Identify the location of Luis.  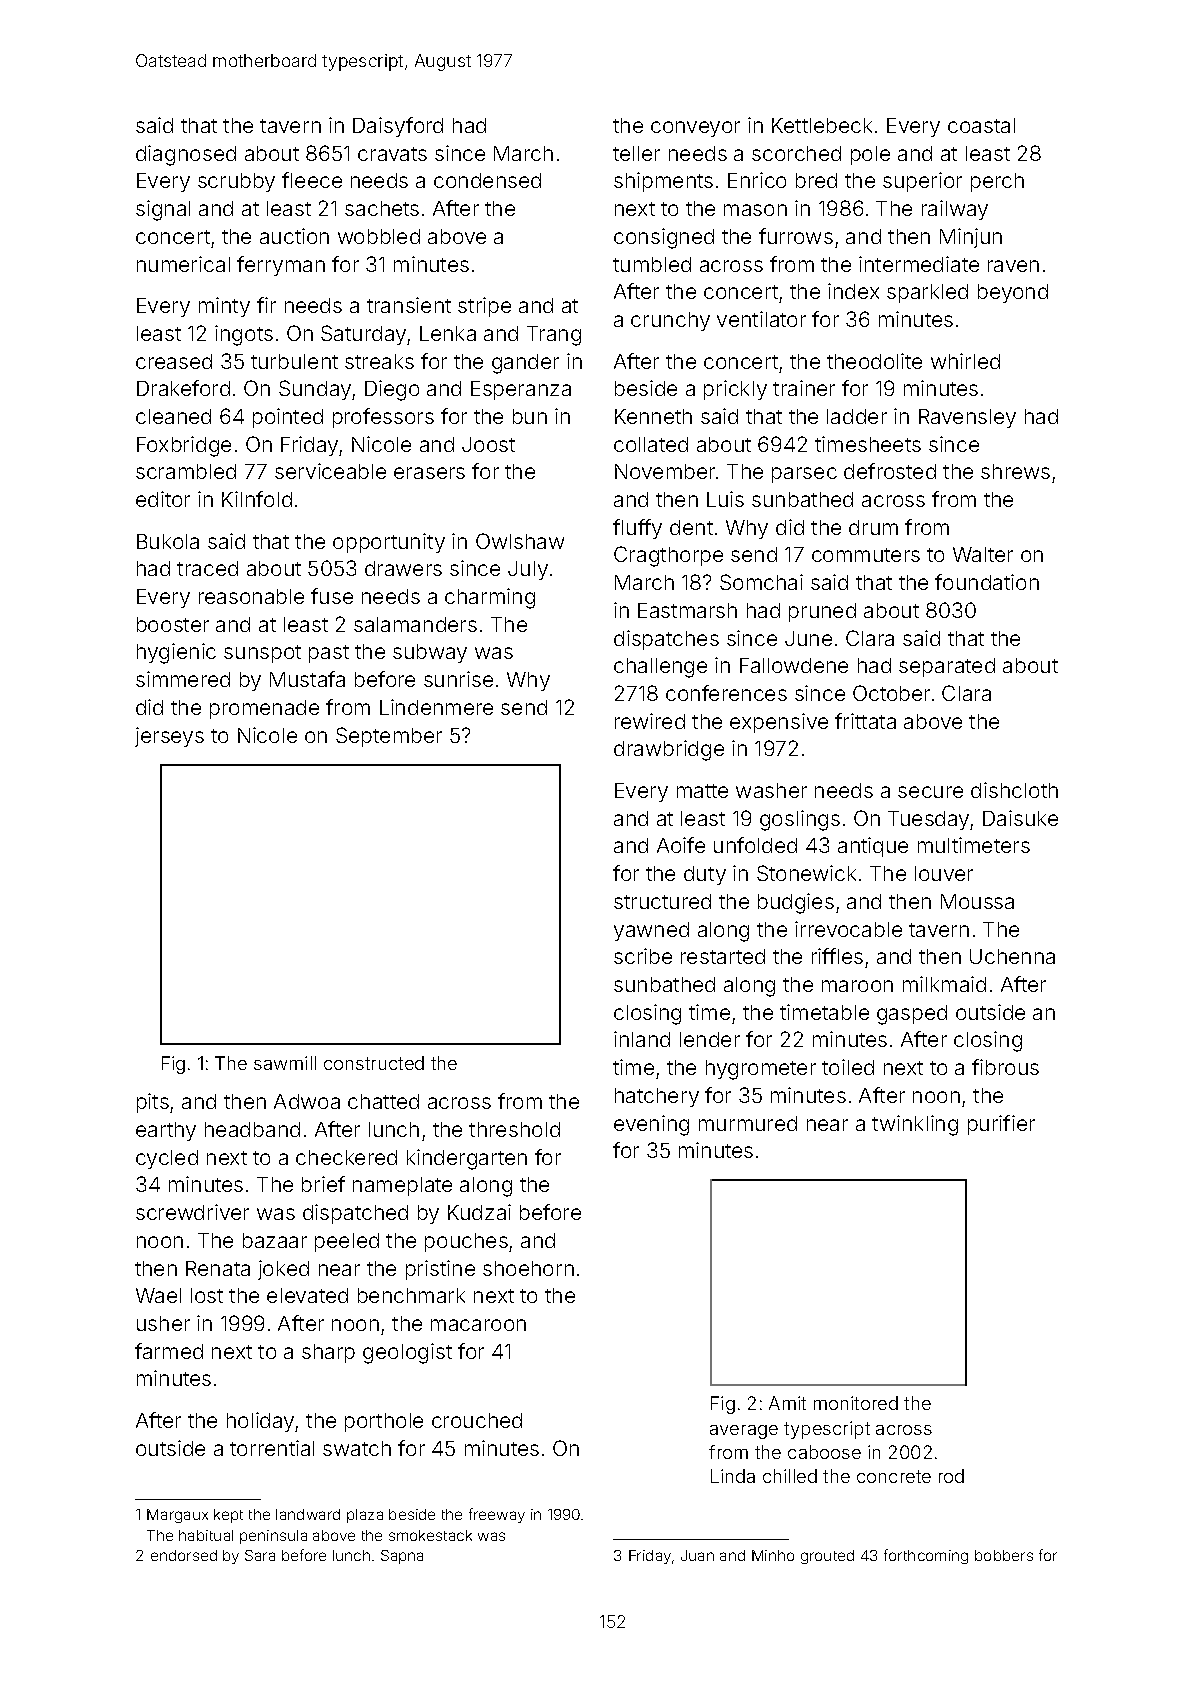
(725, 499).
